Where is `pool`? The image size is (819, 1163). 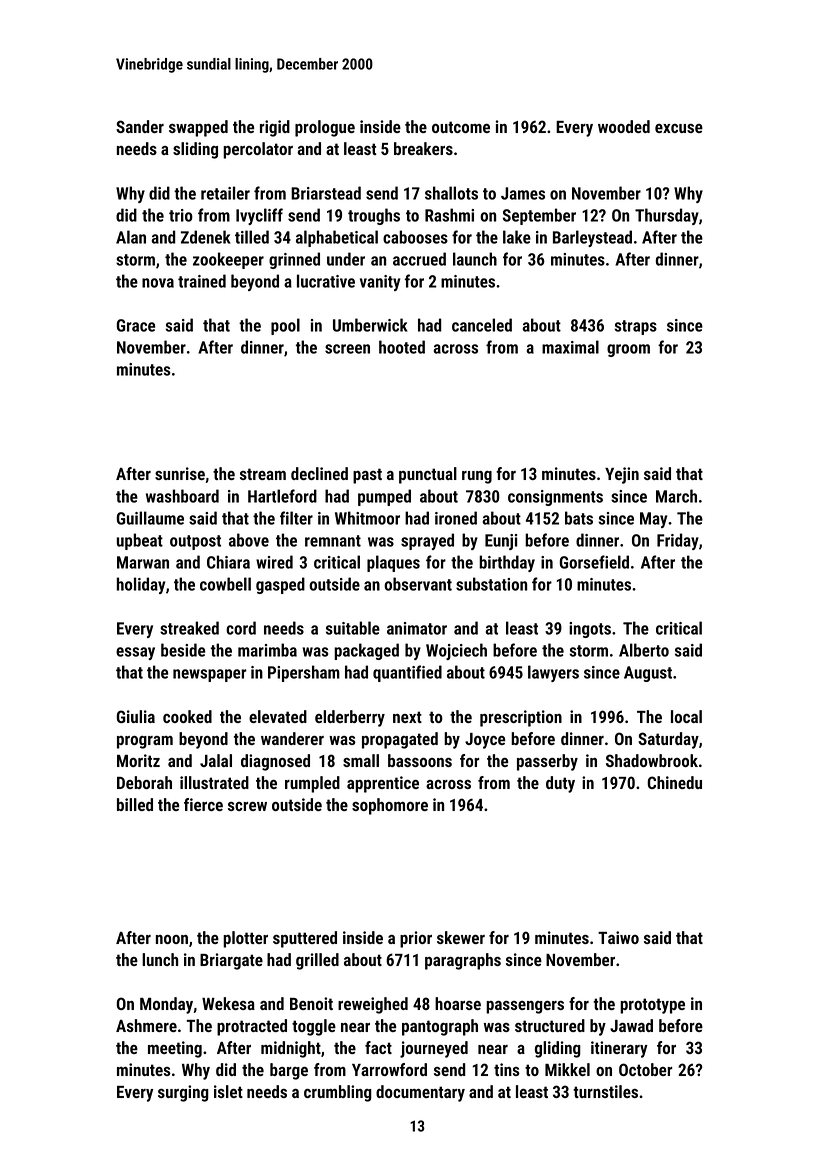 pool is located at coordinates (285, 326).
